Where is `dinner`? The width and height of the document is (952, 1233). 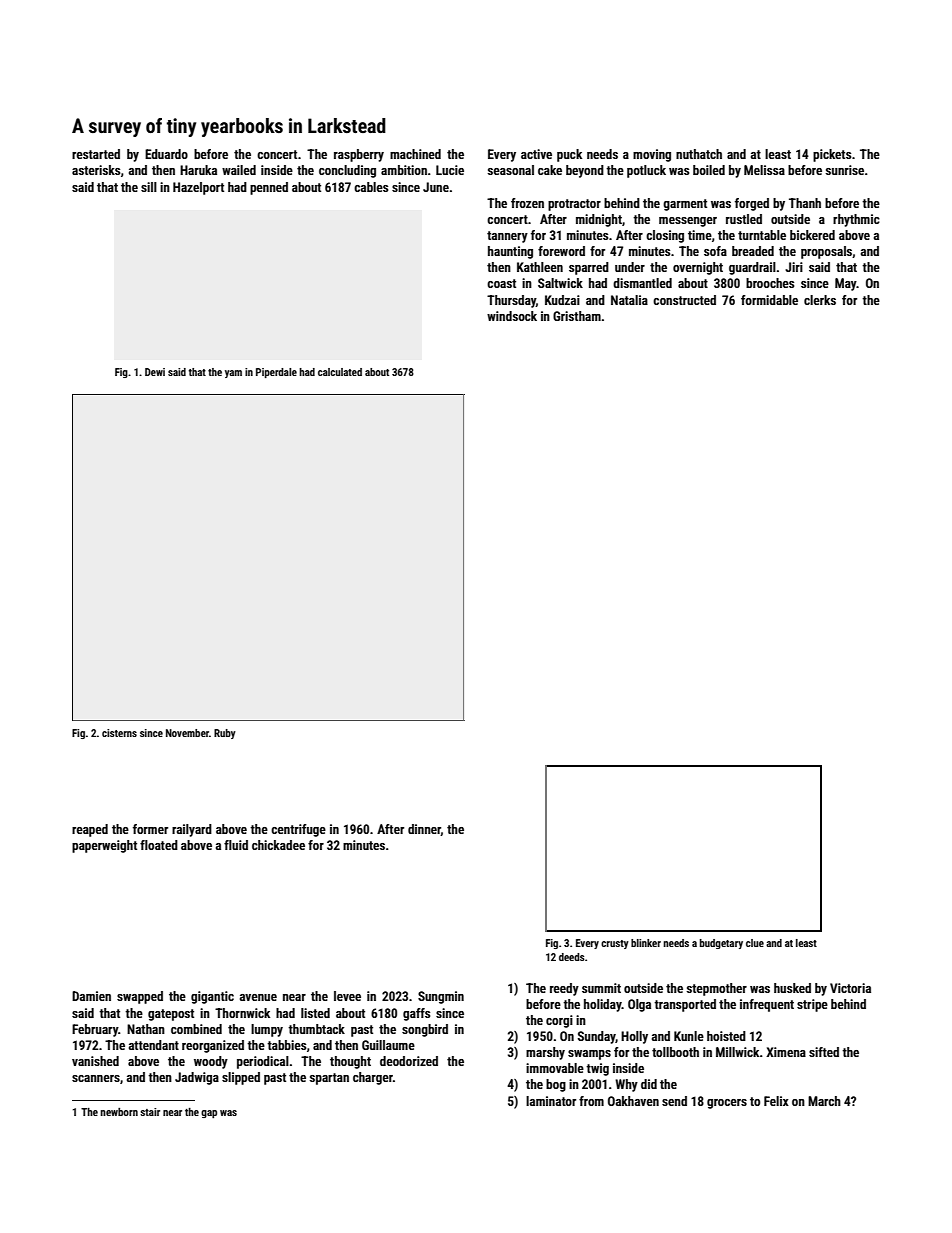 dinner is located at coordinates (424, 830).
